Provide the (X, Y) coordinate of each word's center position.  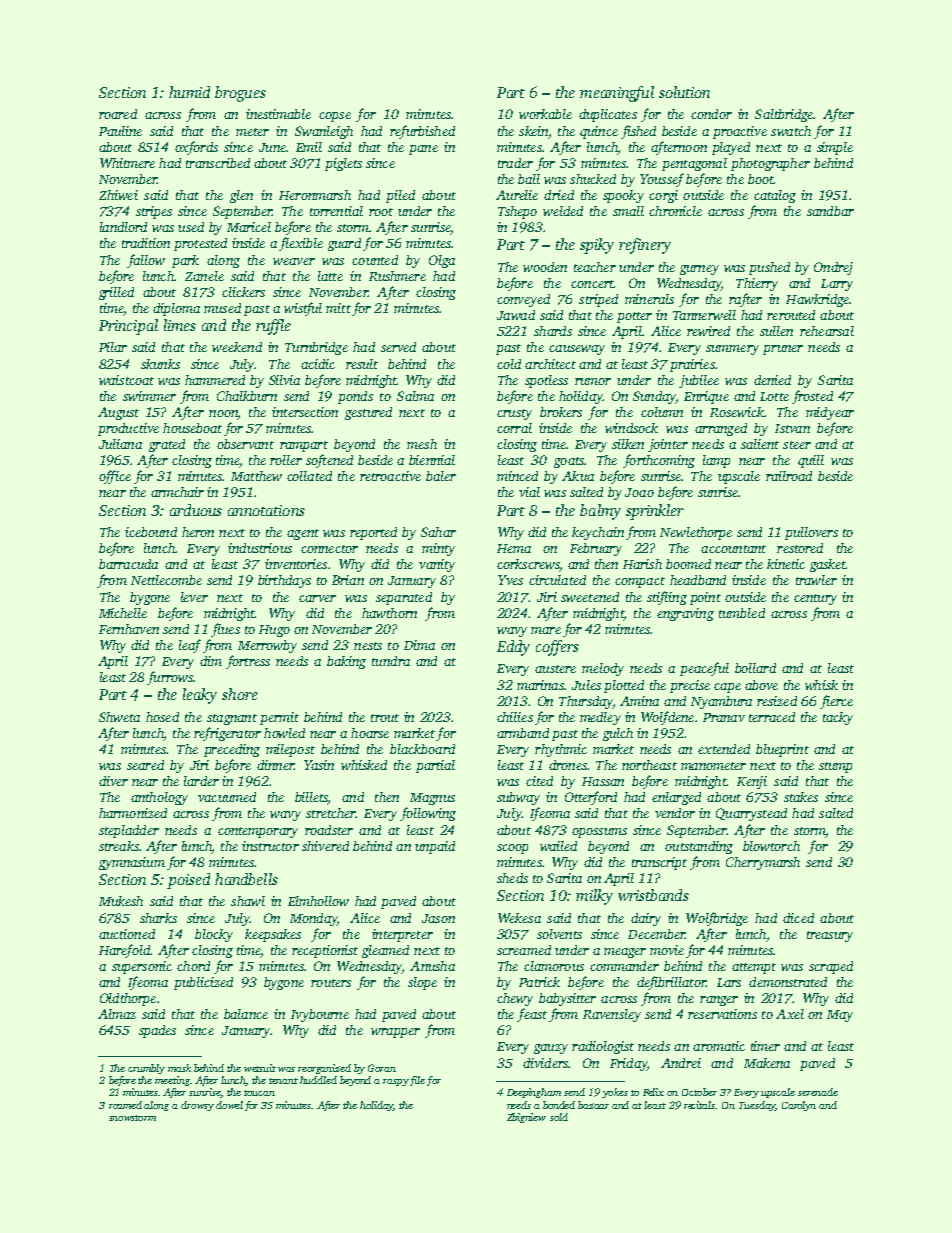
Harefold (124, 951)
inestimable (278, 114)
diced (798, 918)
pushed (769, 268)
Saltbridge (784, 115)
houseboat (192, 428)
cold (509, 364)
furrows (170, 678)
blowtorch (771, 846)
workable (545, 114)
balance (246, 1014)
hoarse (370, 733)
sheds (512, 878)
